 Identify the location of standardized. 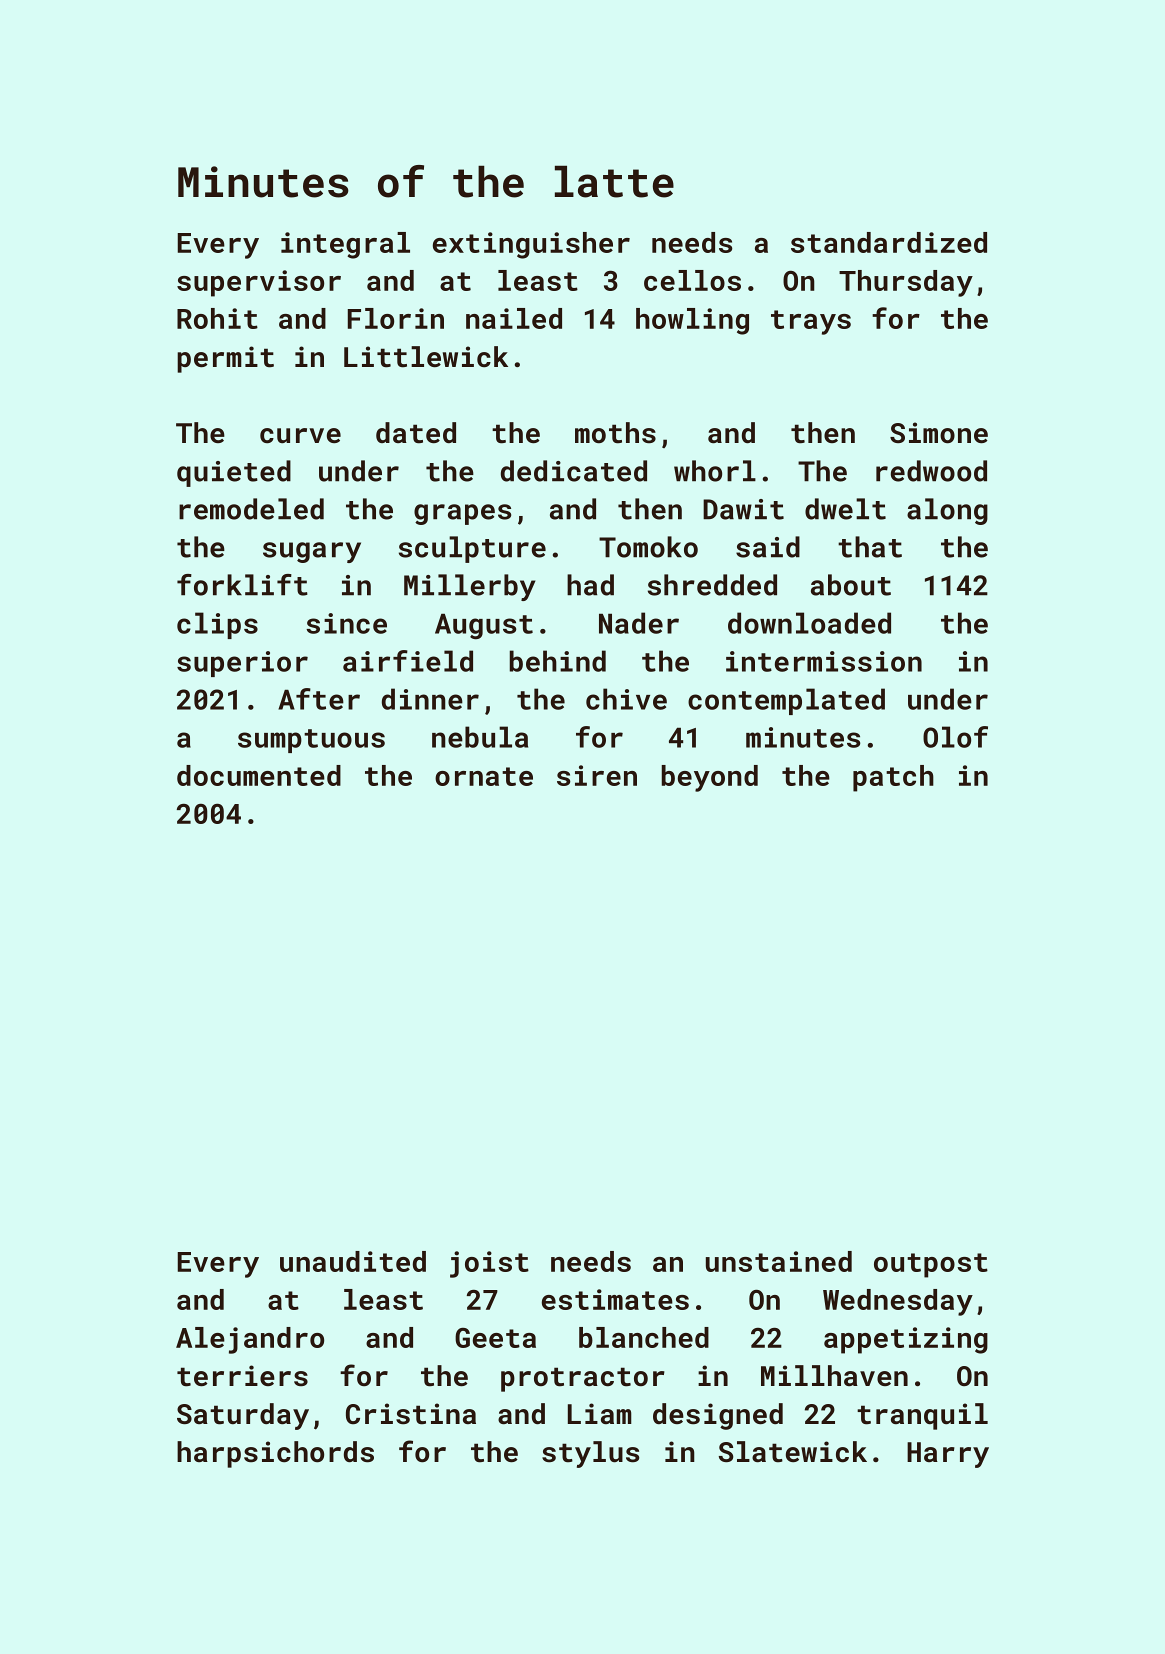
(889, 242).
